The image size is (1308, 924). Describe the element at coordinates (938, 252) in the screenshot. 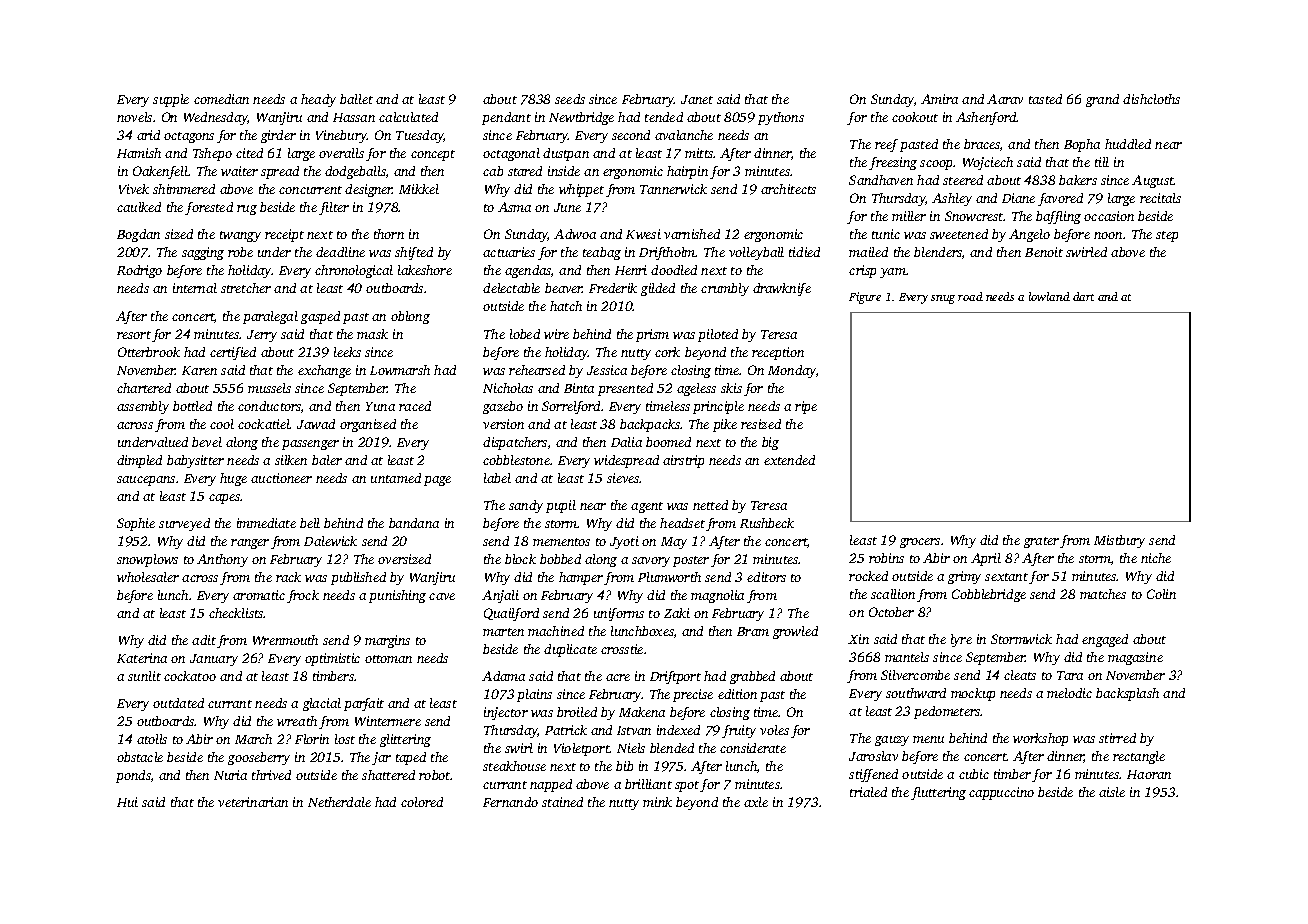

I see `blenders` at that location.
